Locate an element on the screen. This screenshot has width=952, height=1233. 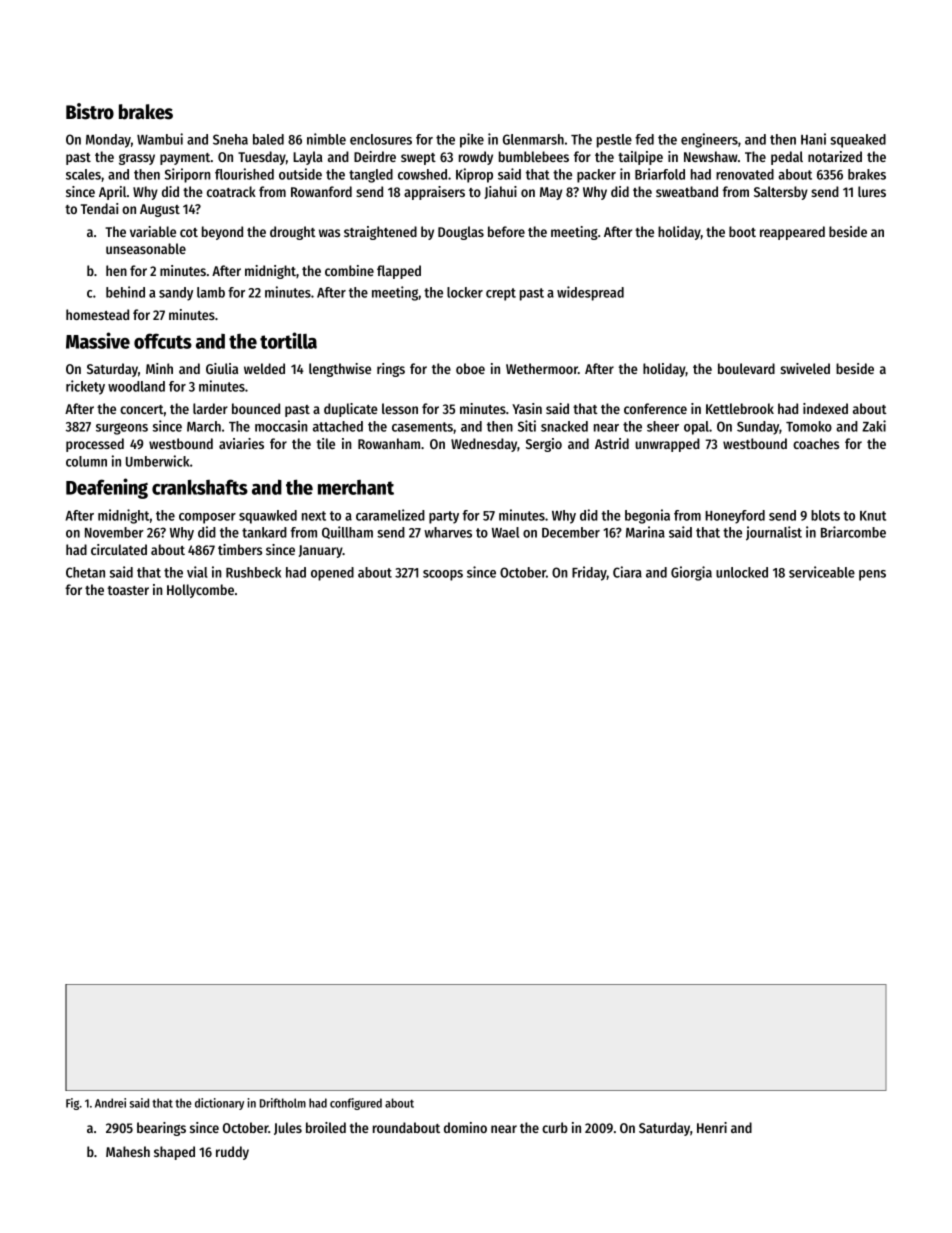
scoops is located at coordinates (443, 575).
